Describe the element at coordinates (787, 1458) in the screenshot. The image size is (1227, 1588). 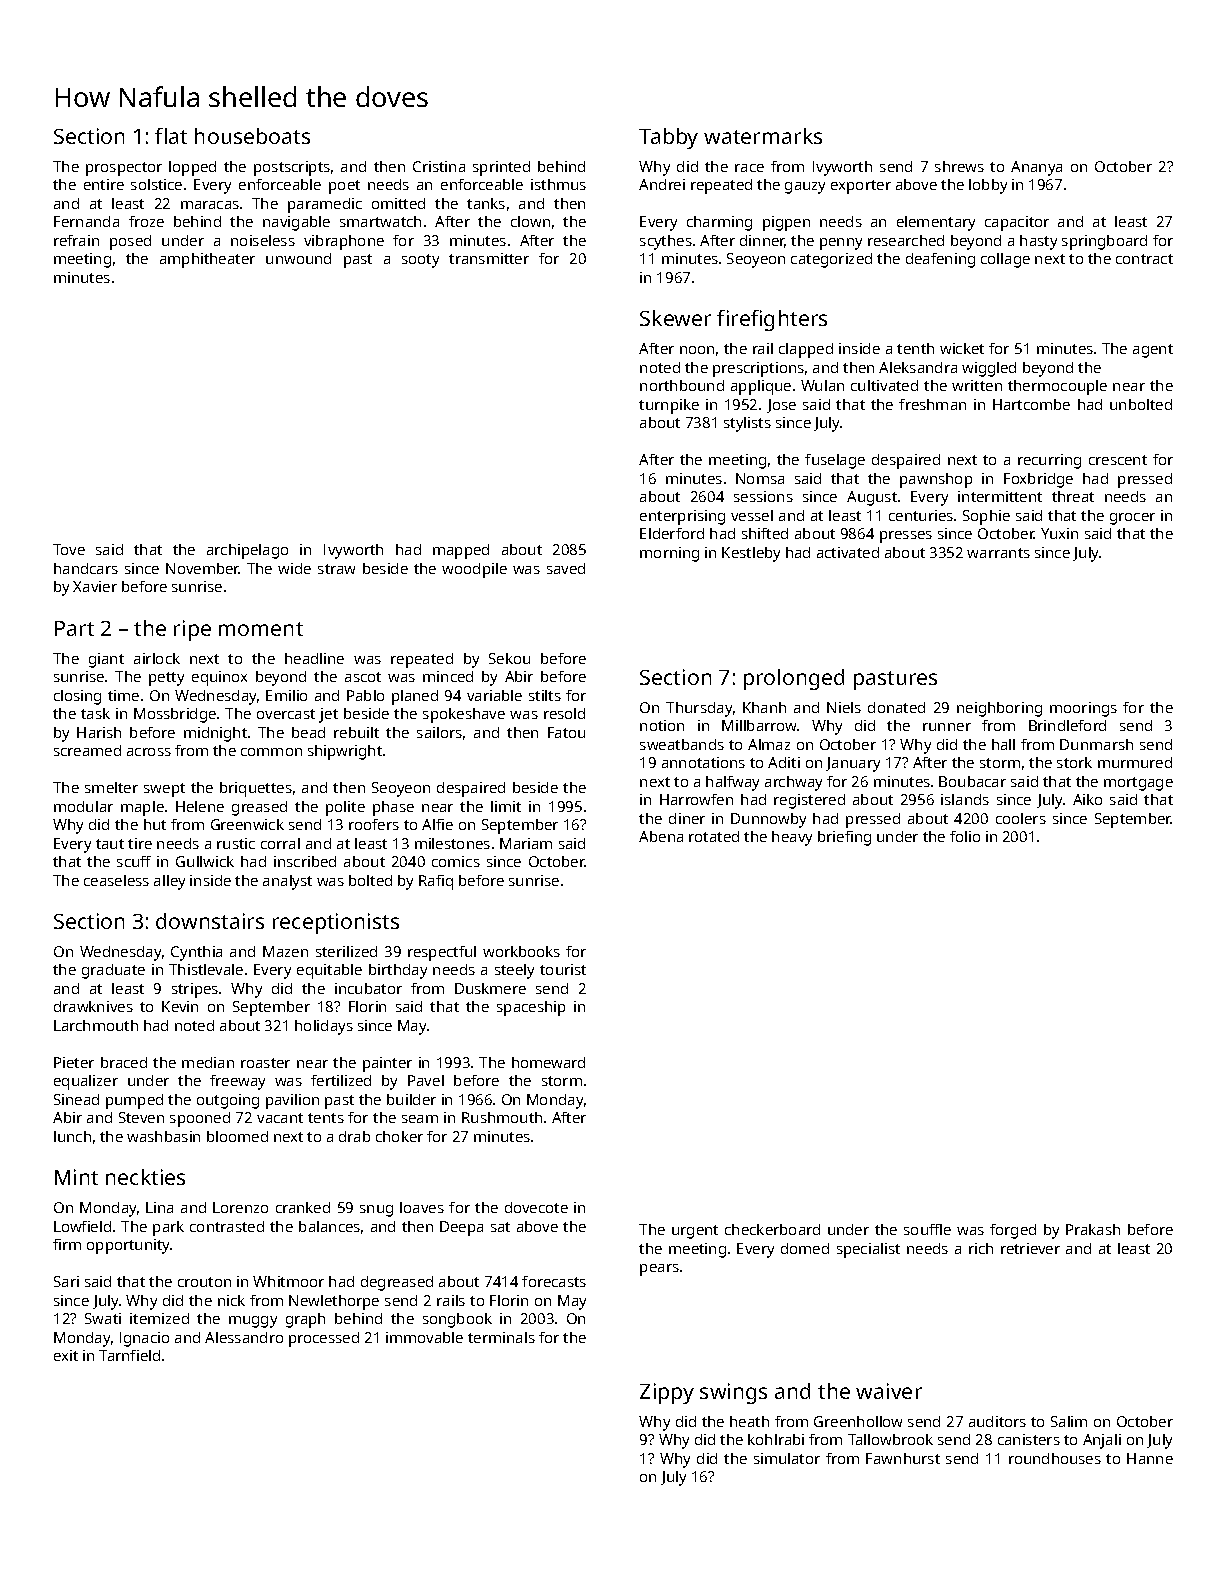
I see `simulator` at that location.
